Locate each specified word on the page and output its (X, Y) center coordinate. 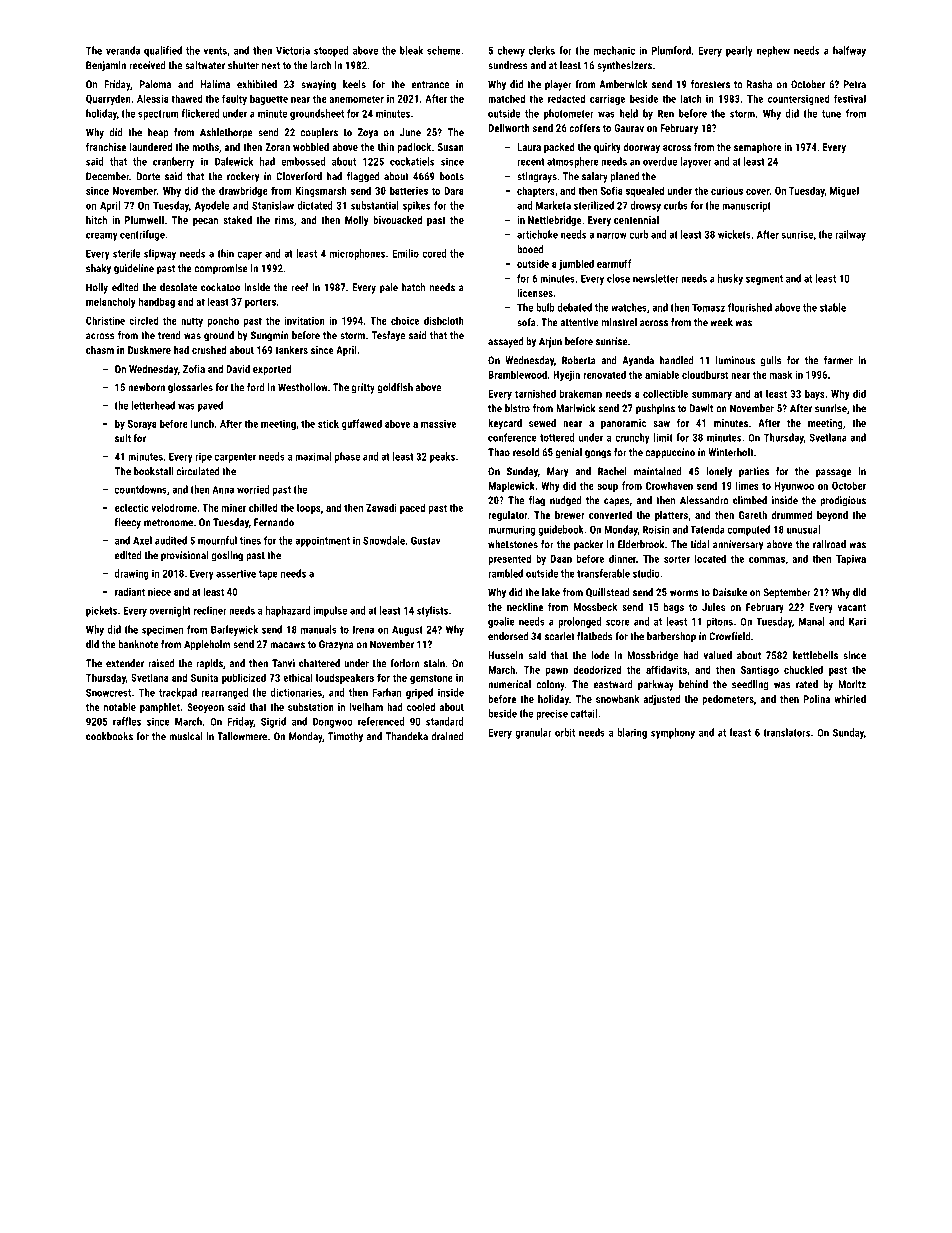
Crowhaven (669, 485)
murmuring (511, 530)
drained (447, 736)
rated (807, 684)
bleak (411, 50)
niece (159, 592)
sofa (526, 322)
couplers (319, 133)
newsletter (656, 278)
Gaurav (629, 128)
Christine (105, 320)
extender (125, 663)
